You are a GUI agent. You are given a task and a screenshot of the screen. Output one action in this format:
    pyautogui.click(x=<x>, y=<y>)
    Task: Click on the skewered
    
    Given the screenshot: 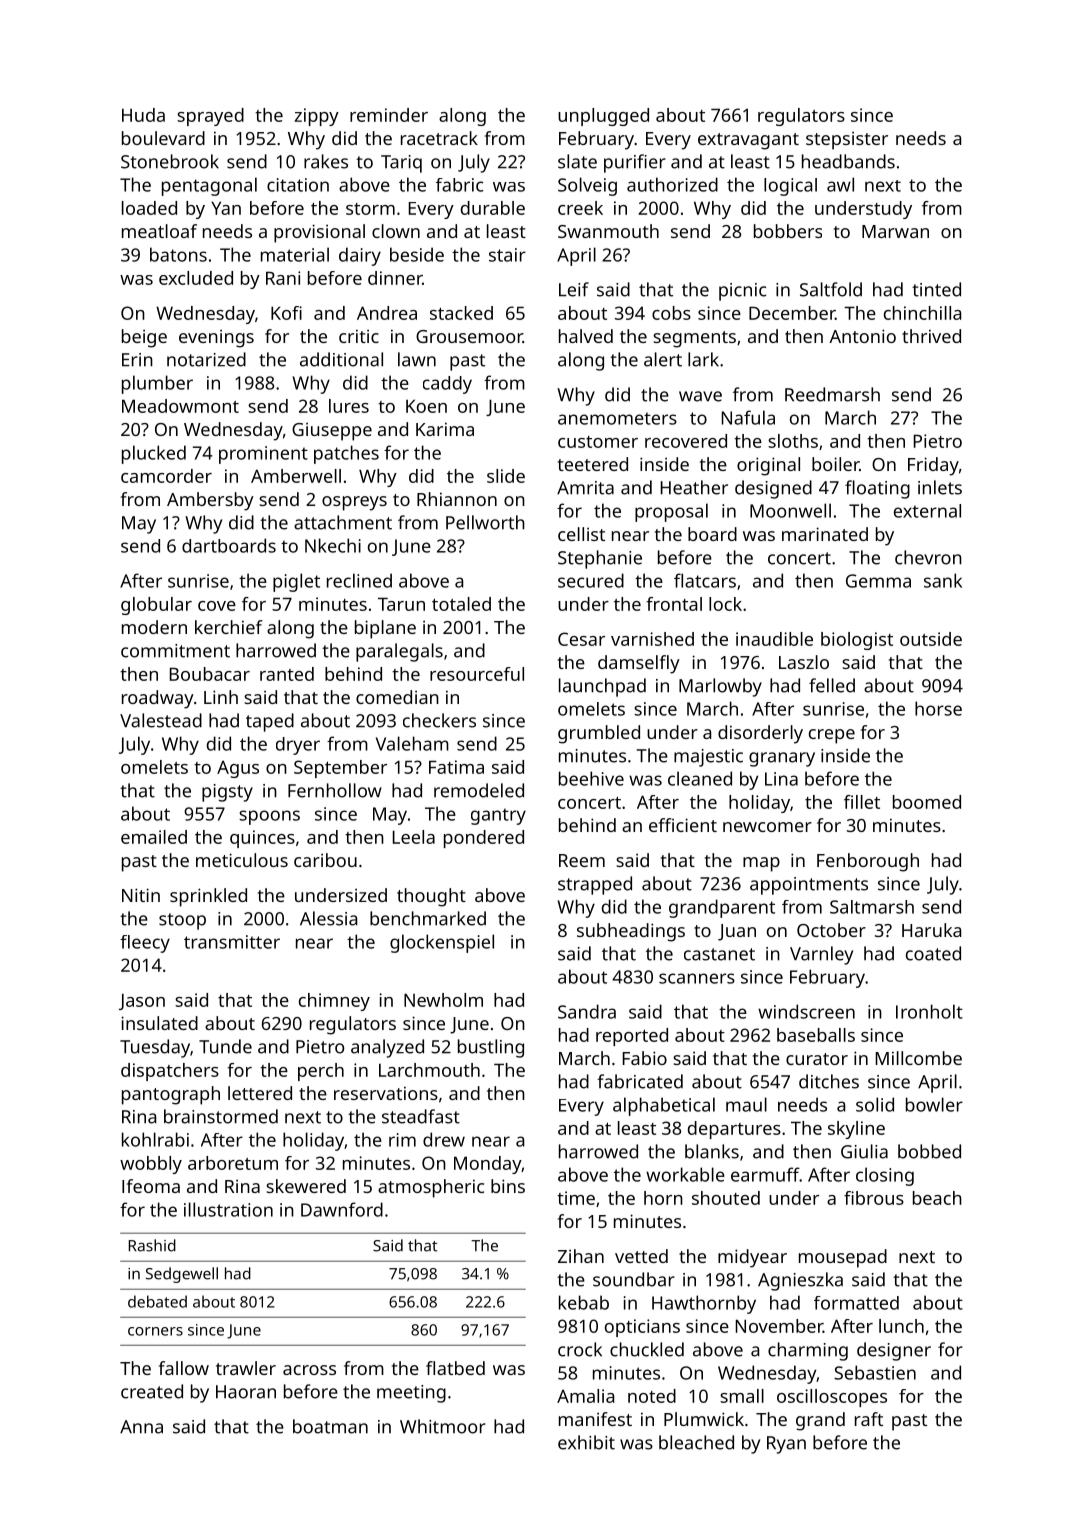 What is the action you would take?
    pyautogui.click(x=306, y=1186)
